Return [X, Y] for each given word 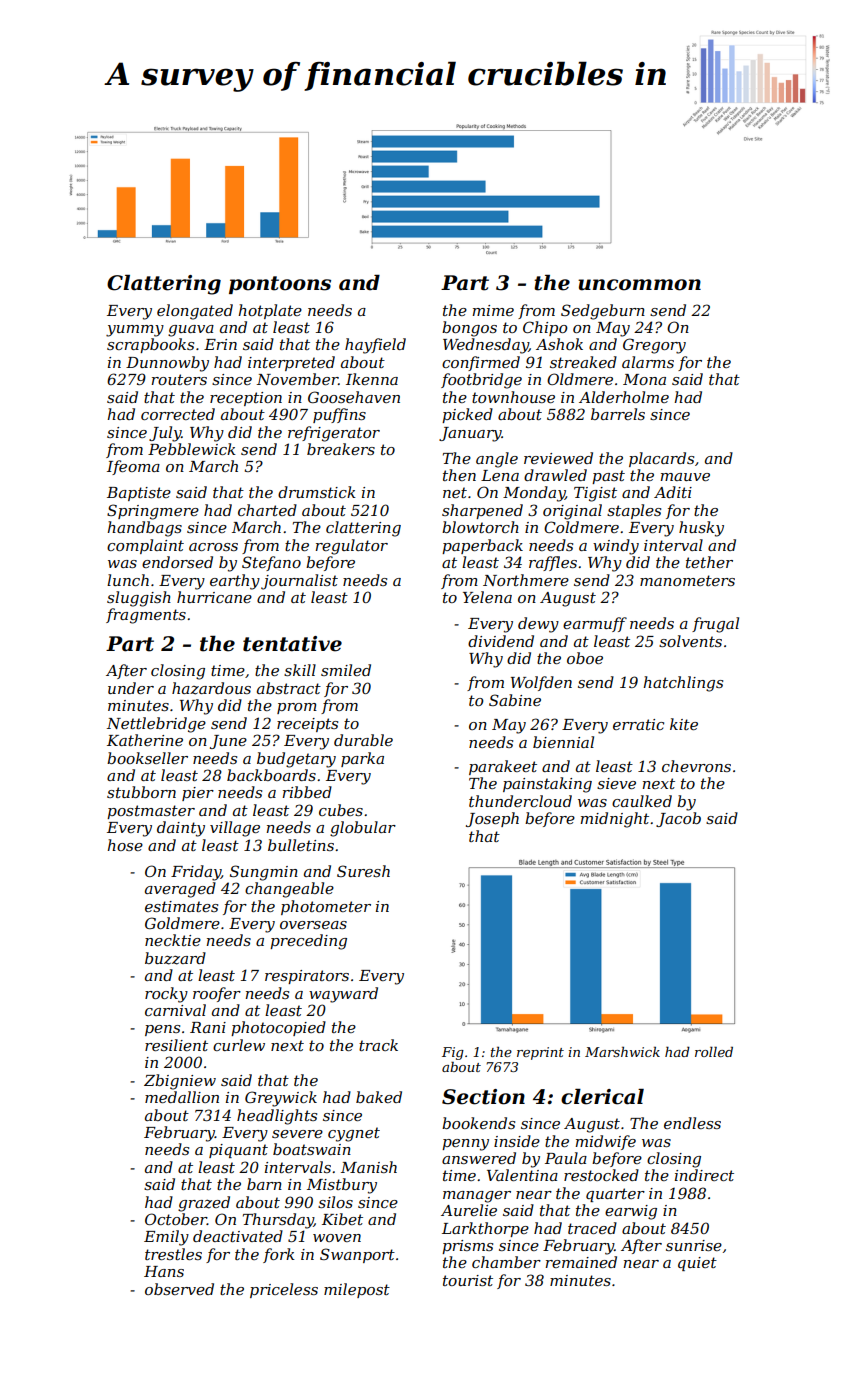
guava [191, 331]
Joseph [492, 819]
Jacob [678, 819]
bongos [469, 329]
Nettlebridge [156, 725]
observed [179, 1289]
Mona [644, 379]
